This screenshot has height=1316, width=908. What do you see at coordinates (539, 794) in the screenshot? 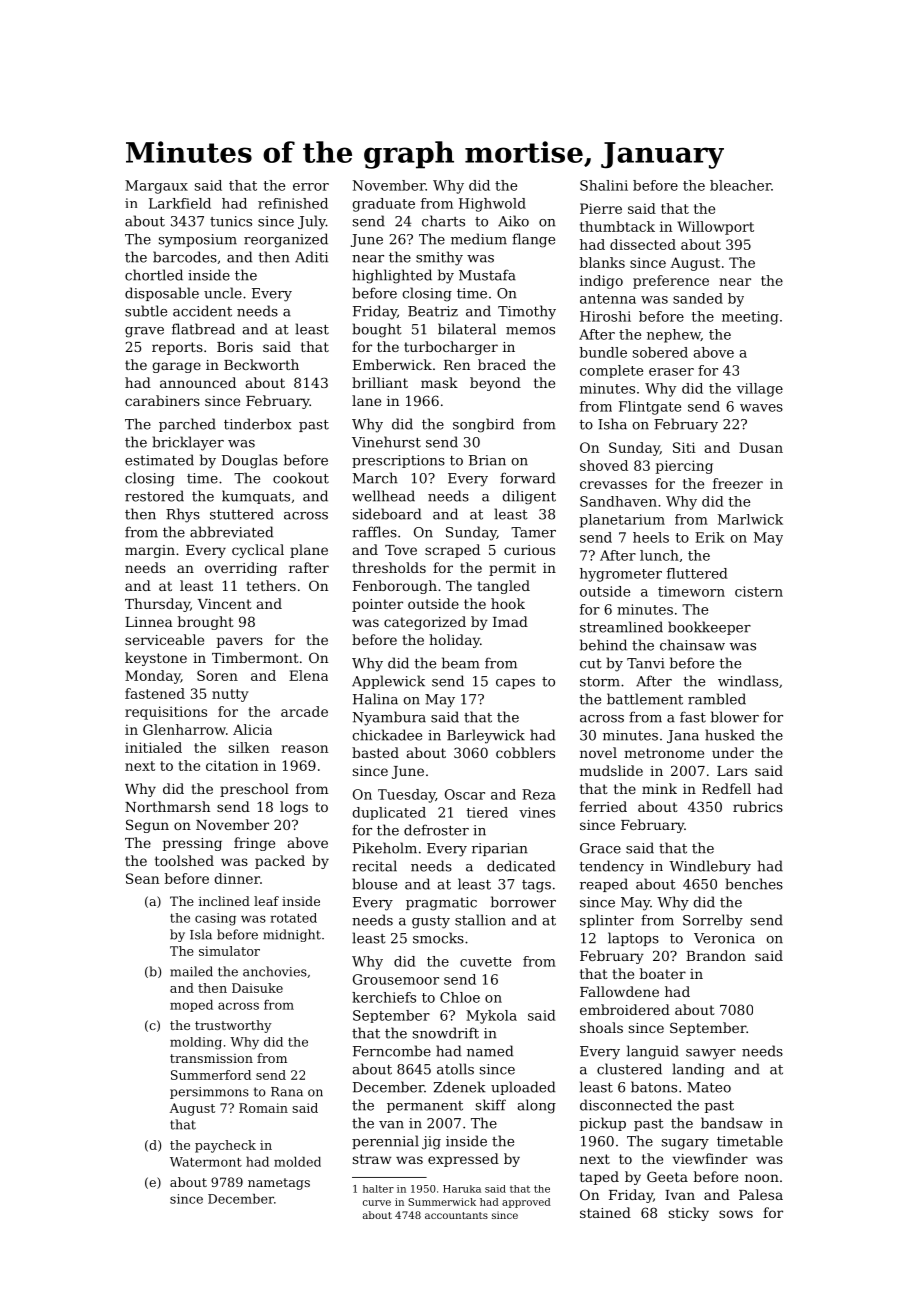
I see `Reza` at bounding box center [539, 794].
